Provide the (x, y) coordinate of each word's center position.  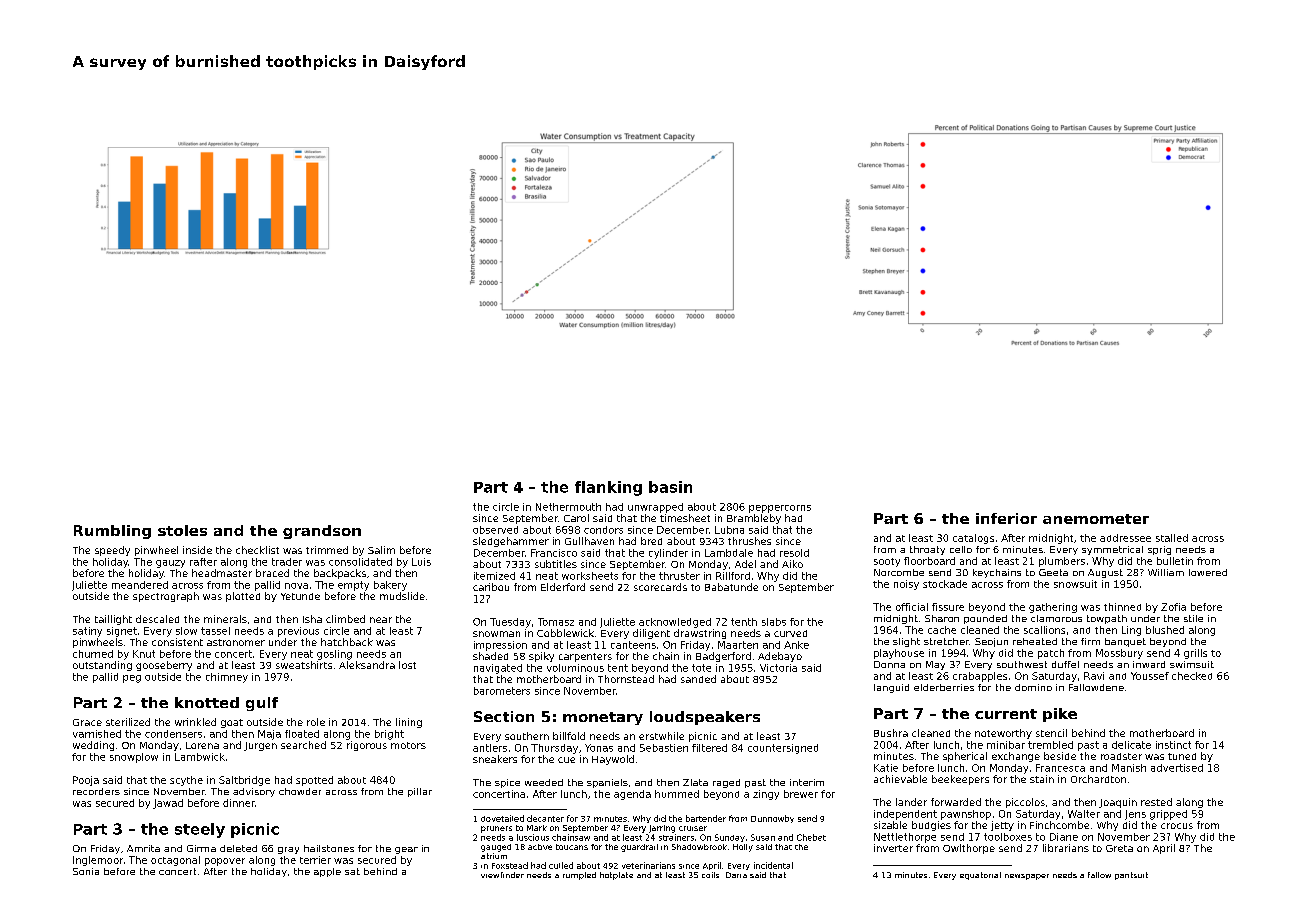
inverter (893, 848)
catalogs (973, 539)
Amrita (143, 848)
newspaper (1027, 877)
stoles (182, 530)
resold (794, 553)
